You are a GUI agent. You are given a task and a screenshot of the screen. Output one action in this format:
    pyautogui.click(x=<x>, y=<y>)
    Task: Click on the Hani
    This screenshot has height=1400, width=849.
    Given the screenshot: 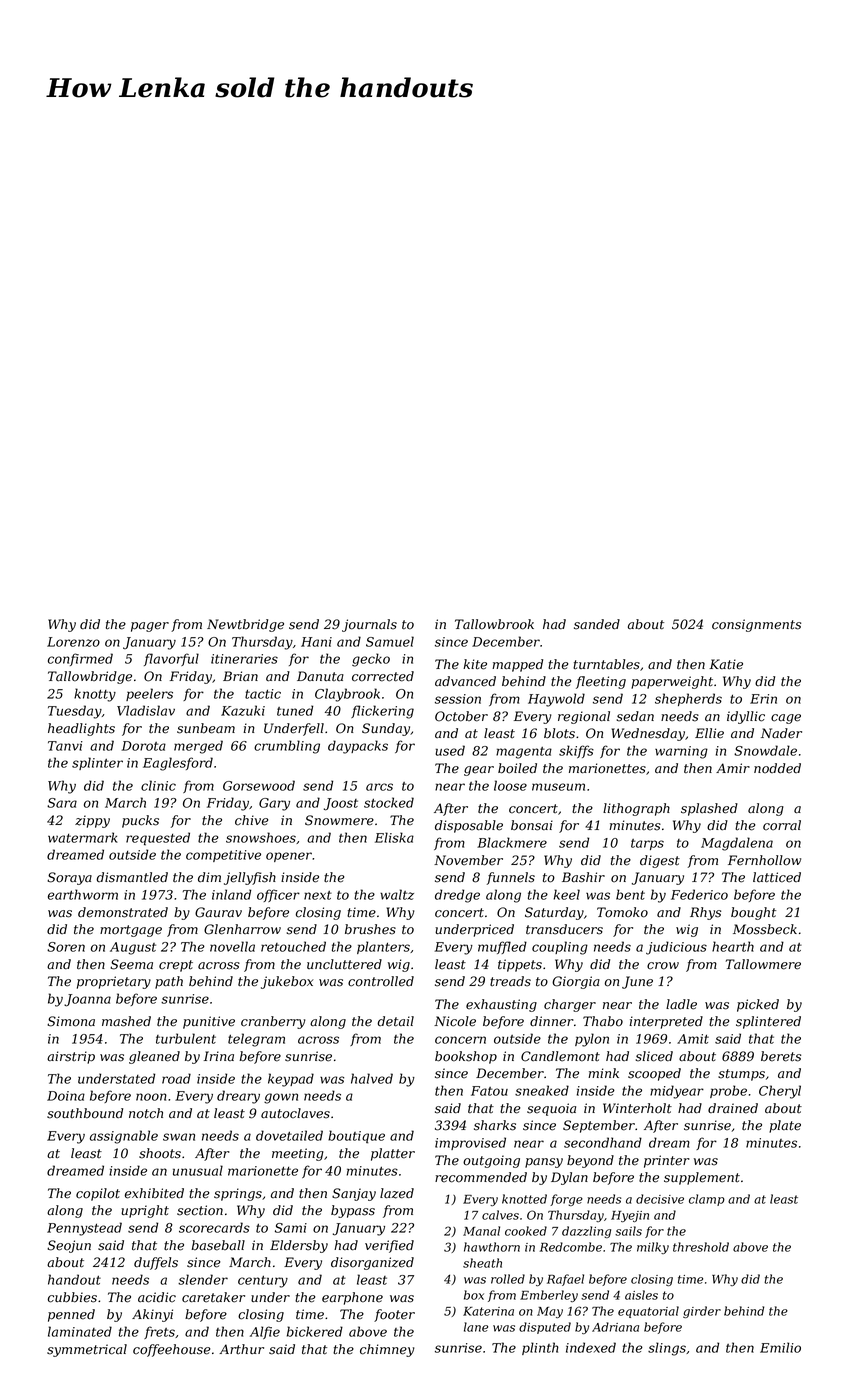 What is the action you would take?
    pyautogui.click(x=316, y=642)
